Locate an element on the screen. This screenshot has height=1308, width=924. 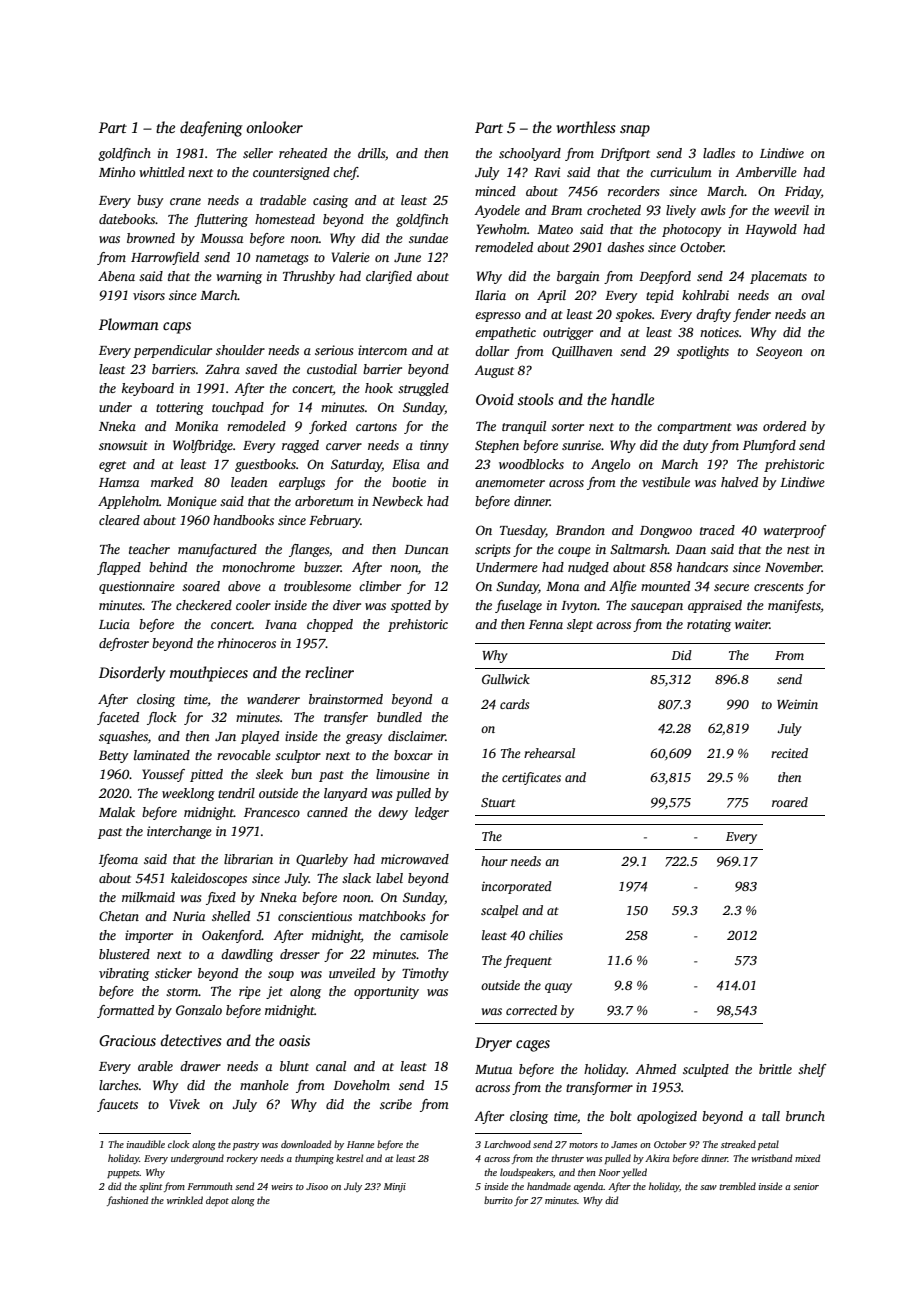
brittle is located at coordinates (775, 1069).
